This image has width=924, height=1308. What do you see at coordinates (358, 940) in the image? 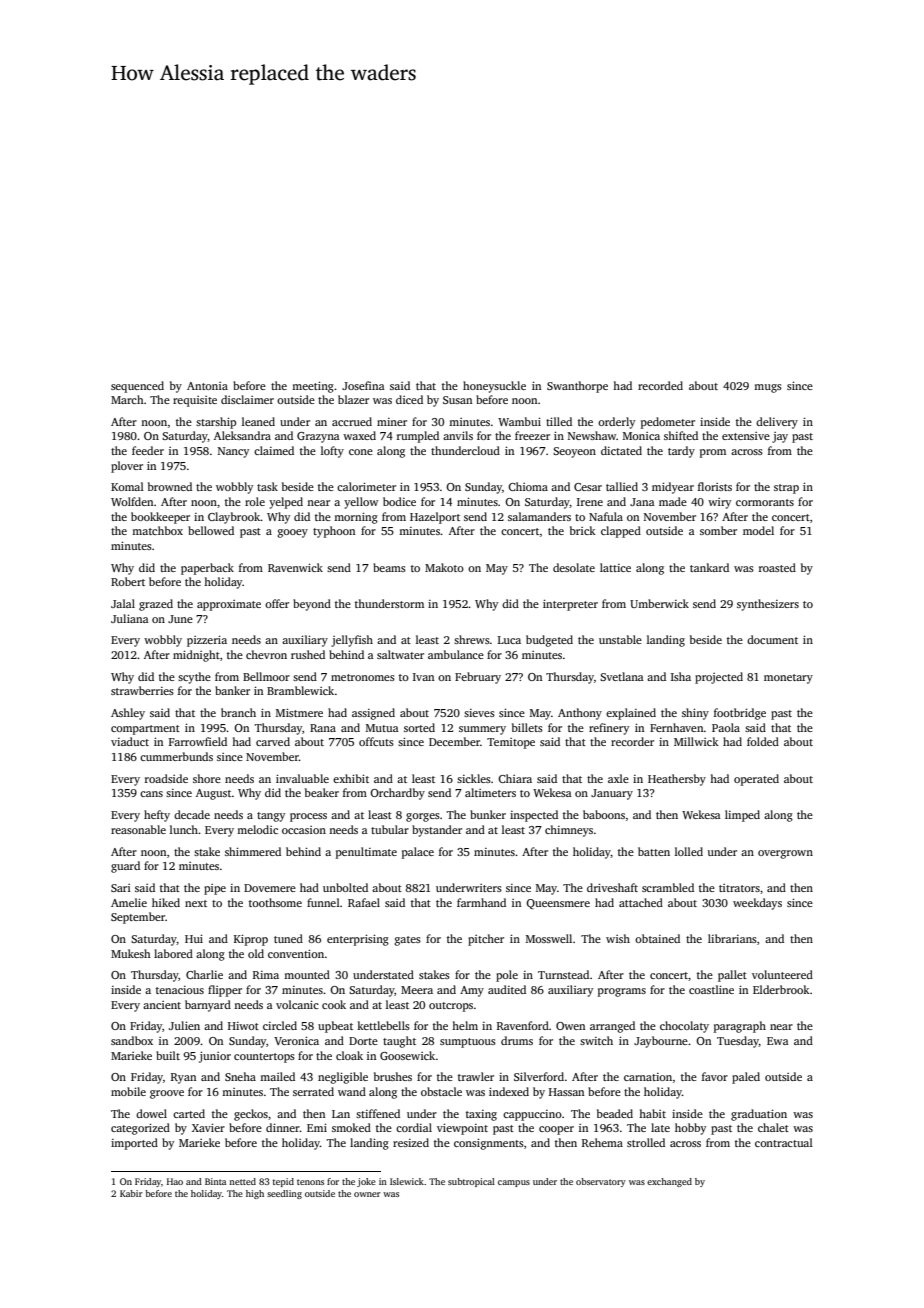
I see `enterprising` at bounding box center [358, 940].
